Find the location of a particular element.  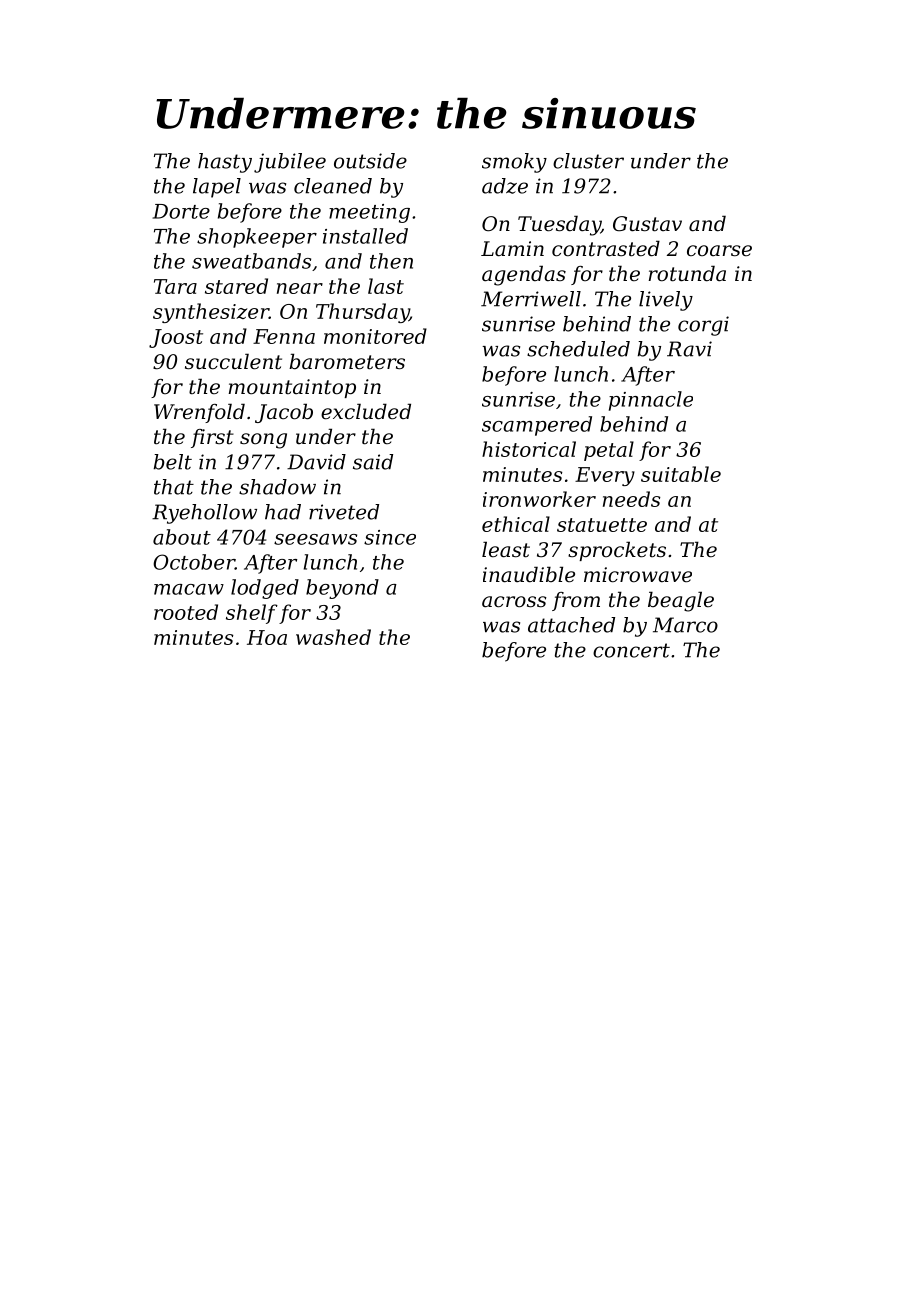

synthesizer is located at coordinates (211, 313).
